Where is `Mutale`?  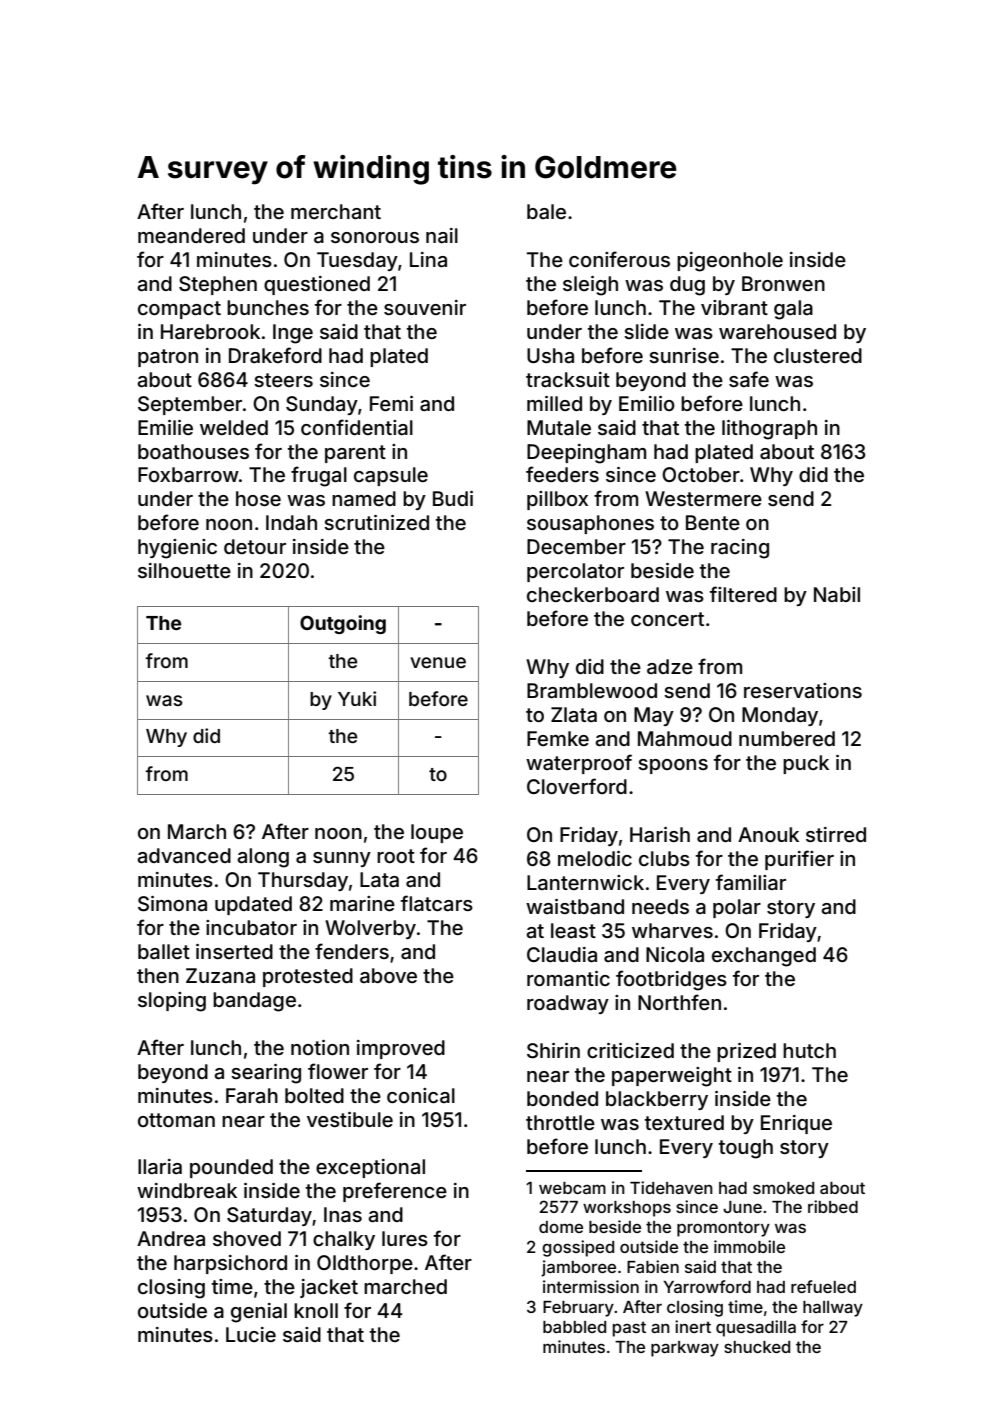
Mutale is located at coordinates (559, 427).
